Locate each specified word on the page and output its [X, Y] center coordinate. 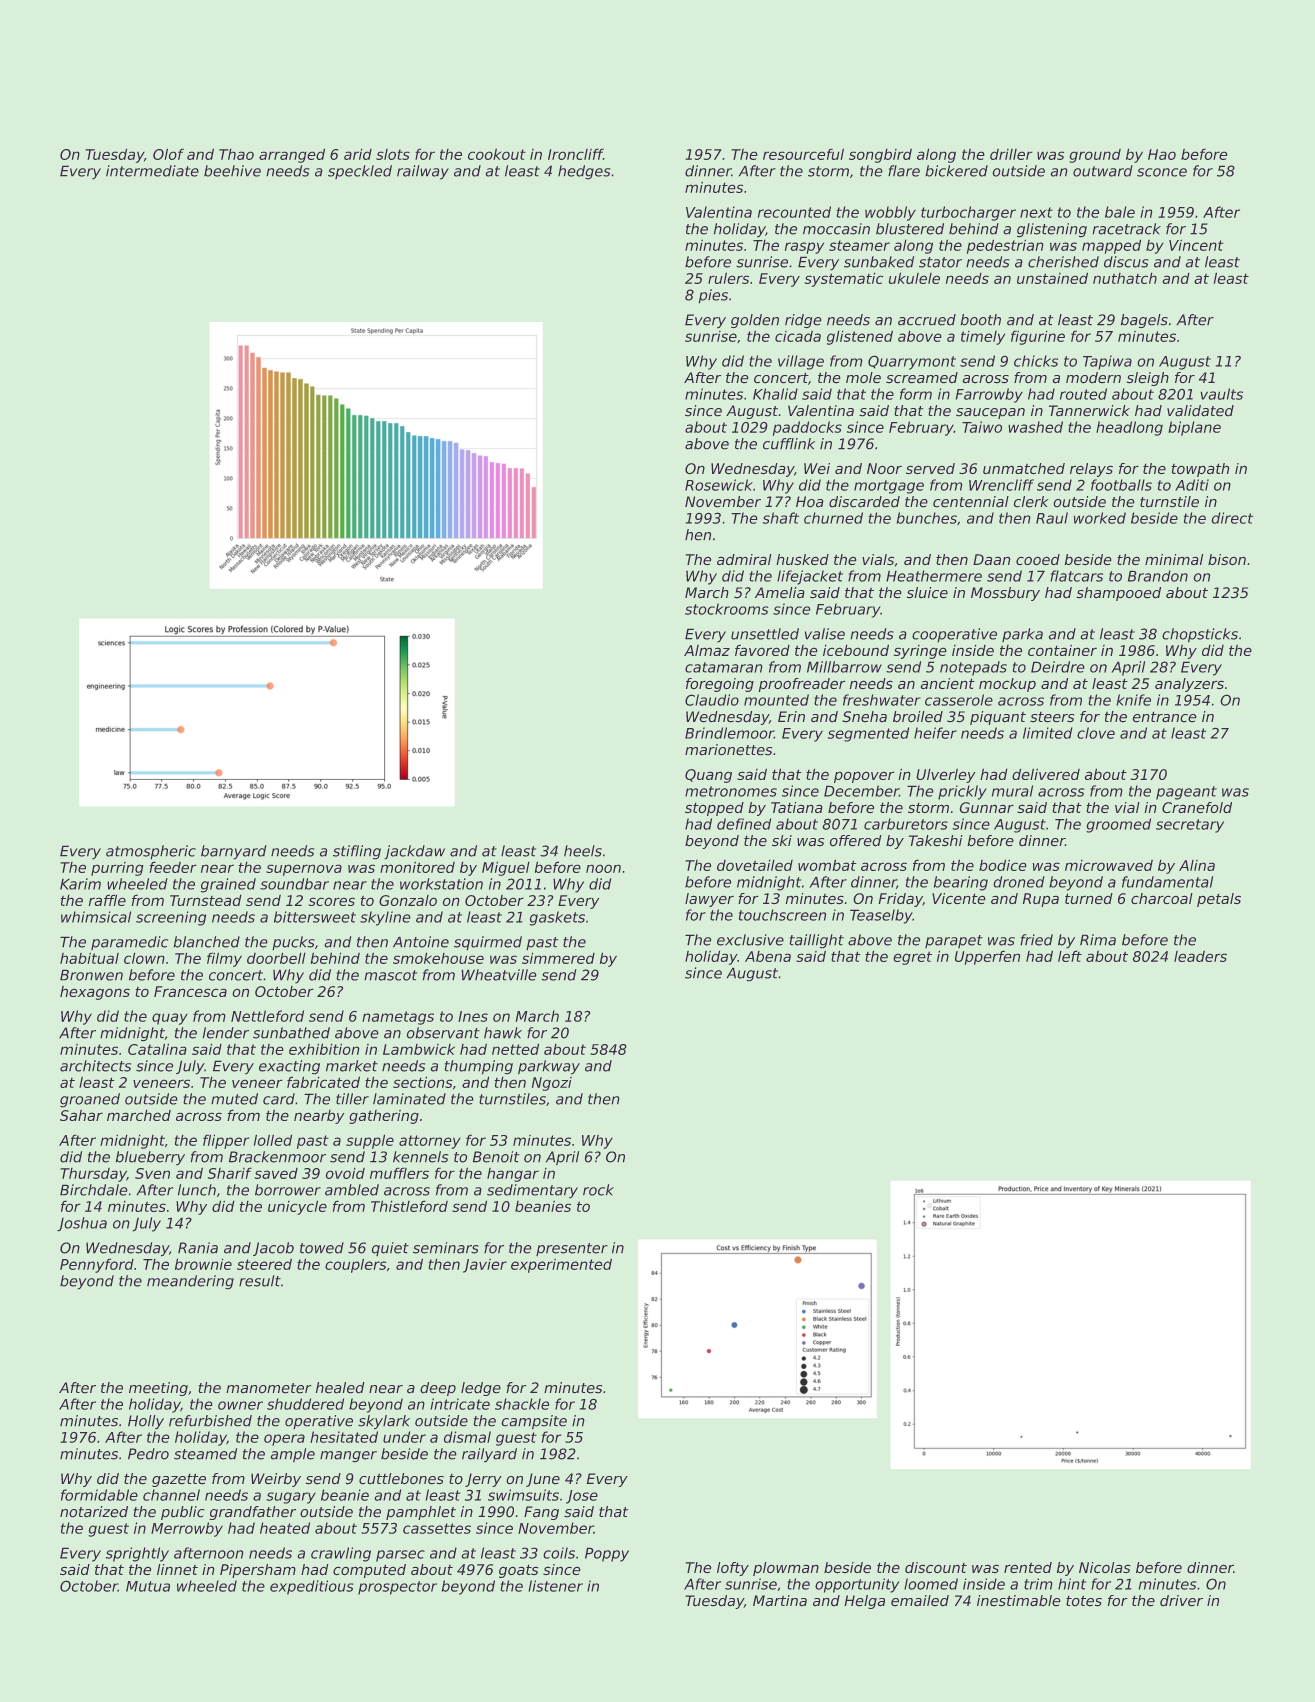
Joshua [82, 1224]
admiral [744, 559]
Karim [80, 884]
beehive [232, 171]
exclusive [750, 940]
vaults [1221, 394]
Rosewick [719, 485]
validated [1200, 411]
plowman [786, 1569]
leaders [1200, 956]
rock [598, 1190]
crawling [341, 1554]
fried [1036, 940]
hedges [584, 172]
